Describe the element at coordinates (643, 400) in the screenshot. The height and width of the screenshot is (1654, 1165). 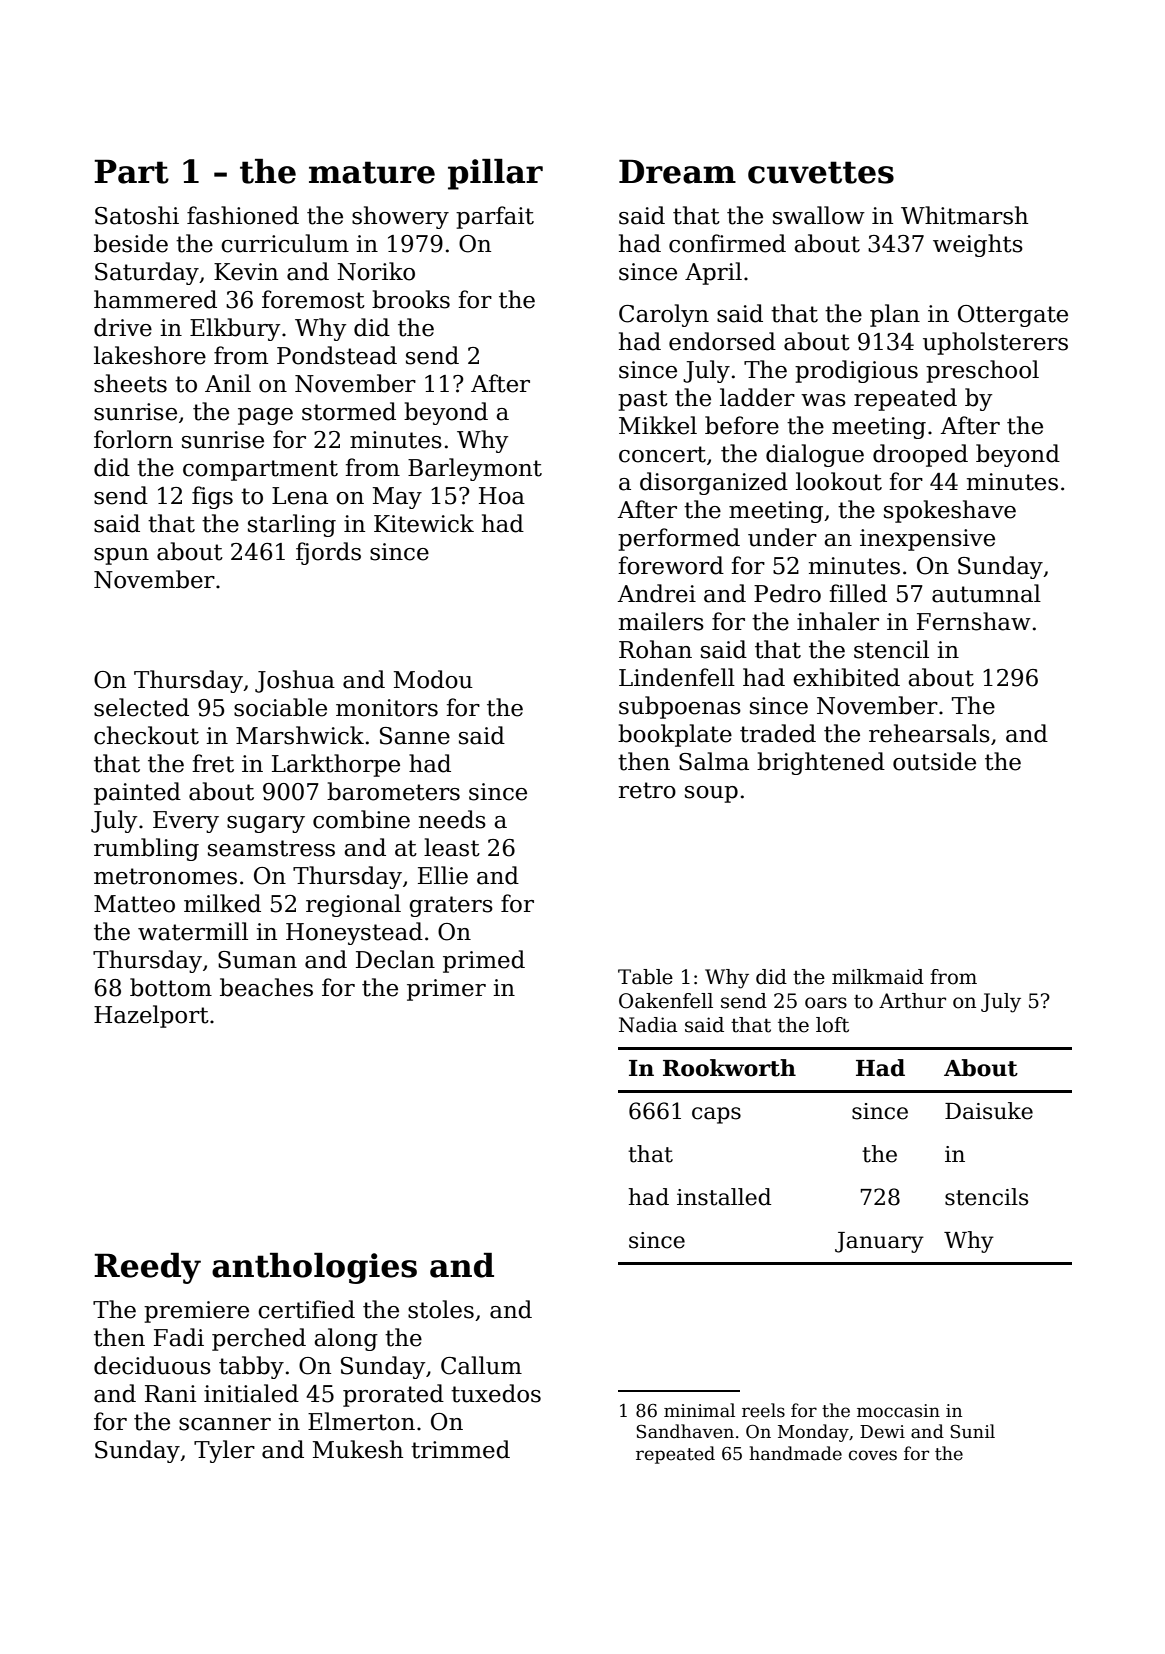
I see `past` at that location.
